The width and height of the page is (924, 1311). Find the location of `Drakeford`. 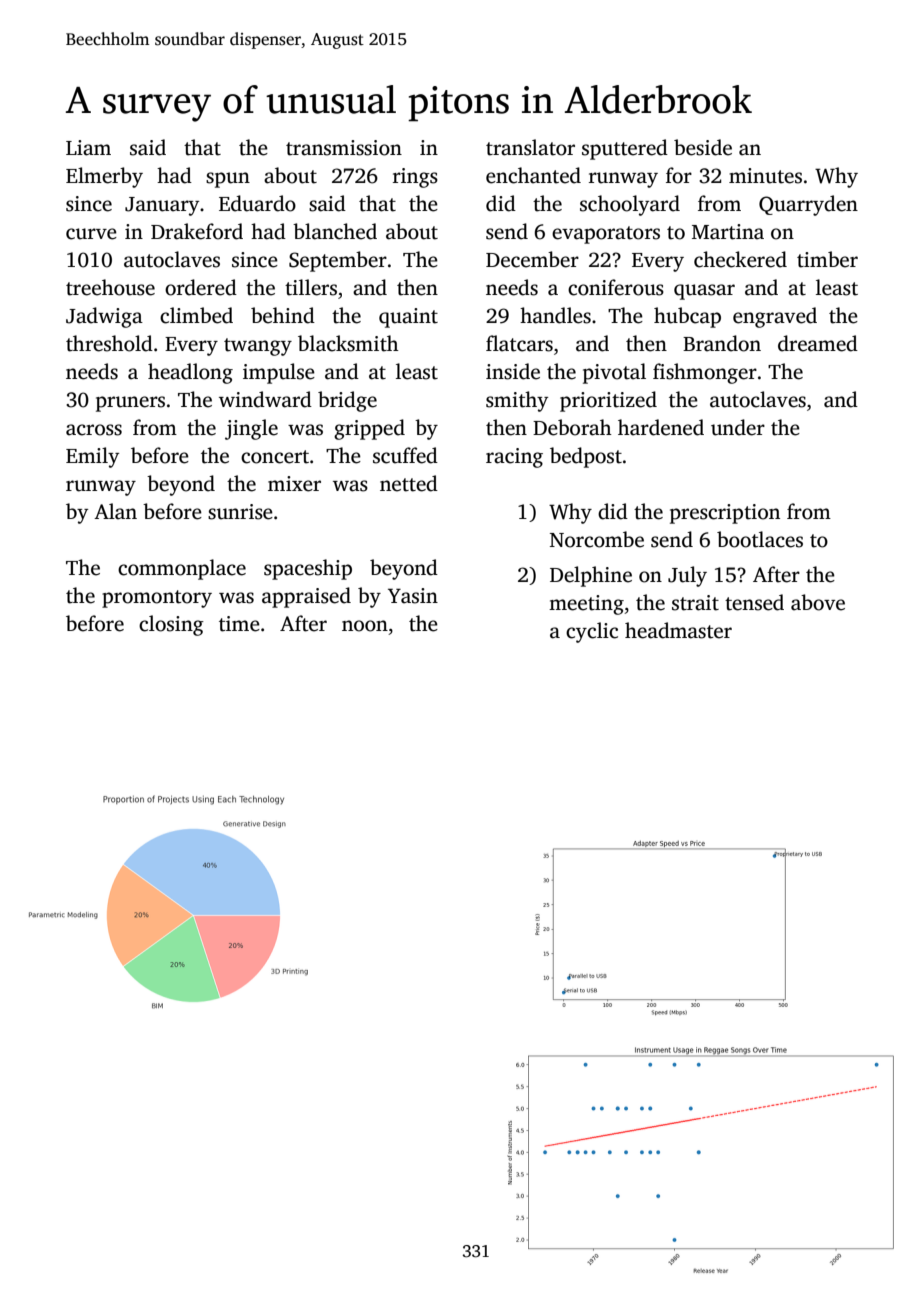

Drakeford is located at coordinates (197, 231).
